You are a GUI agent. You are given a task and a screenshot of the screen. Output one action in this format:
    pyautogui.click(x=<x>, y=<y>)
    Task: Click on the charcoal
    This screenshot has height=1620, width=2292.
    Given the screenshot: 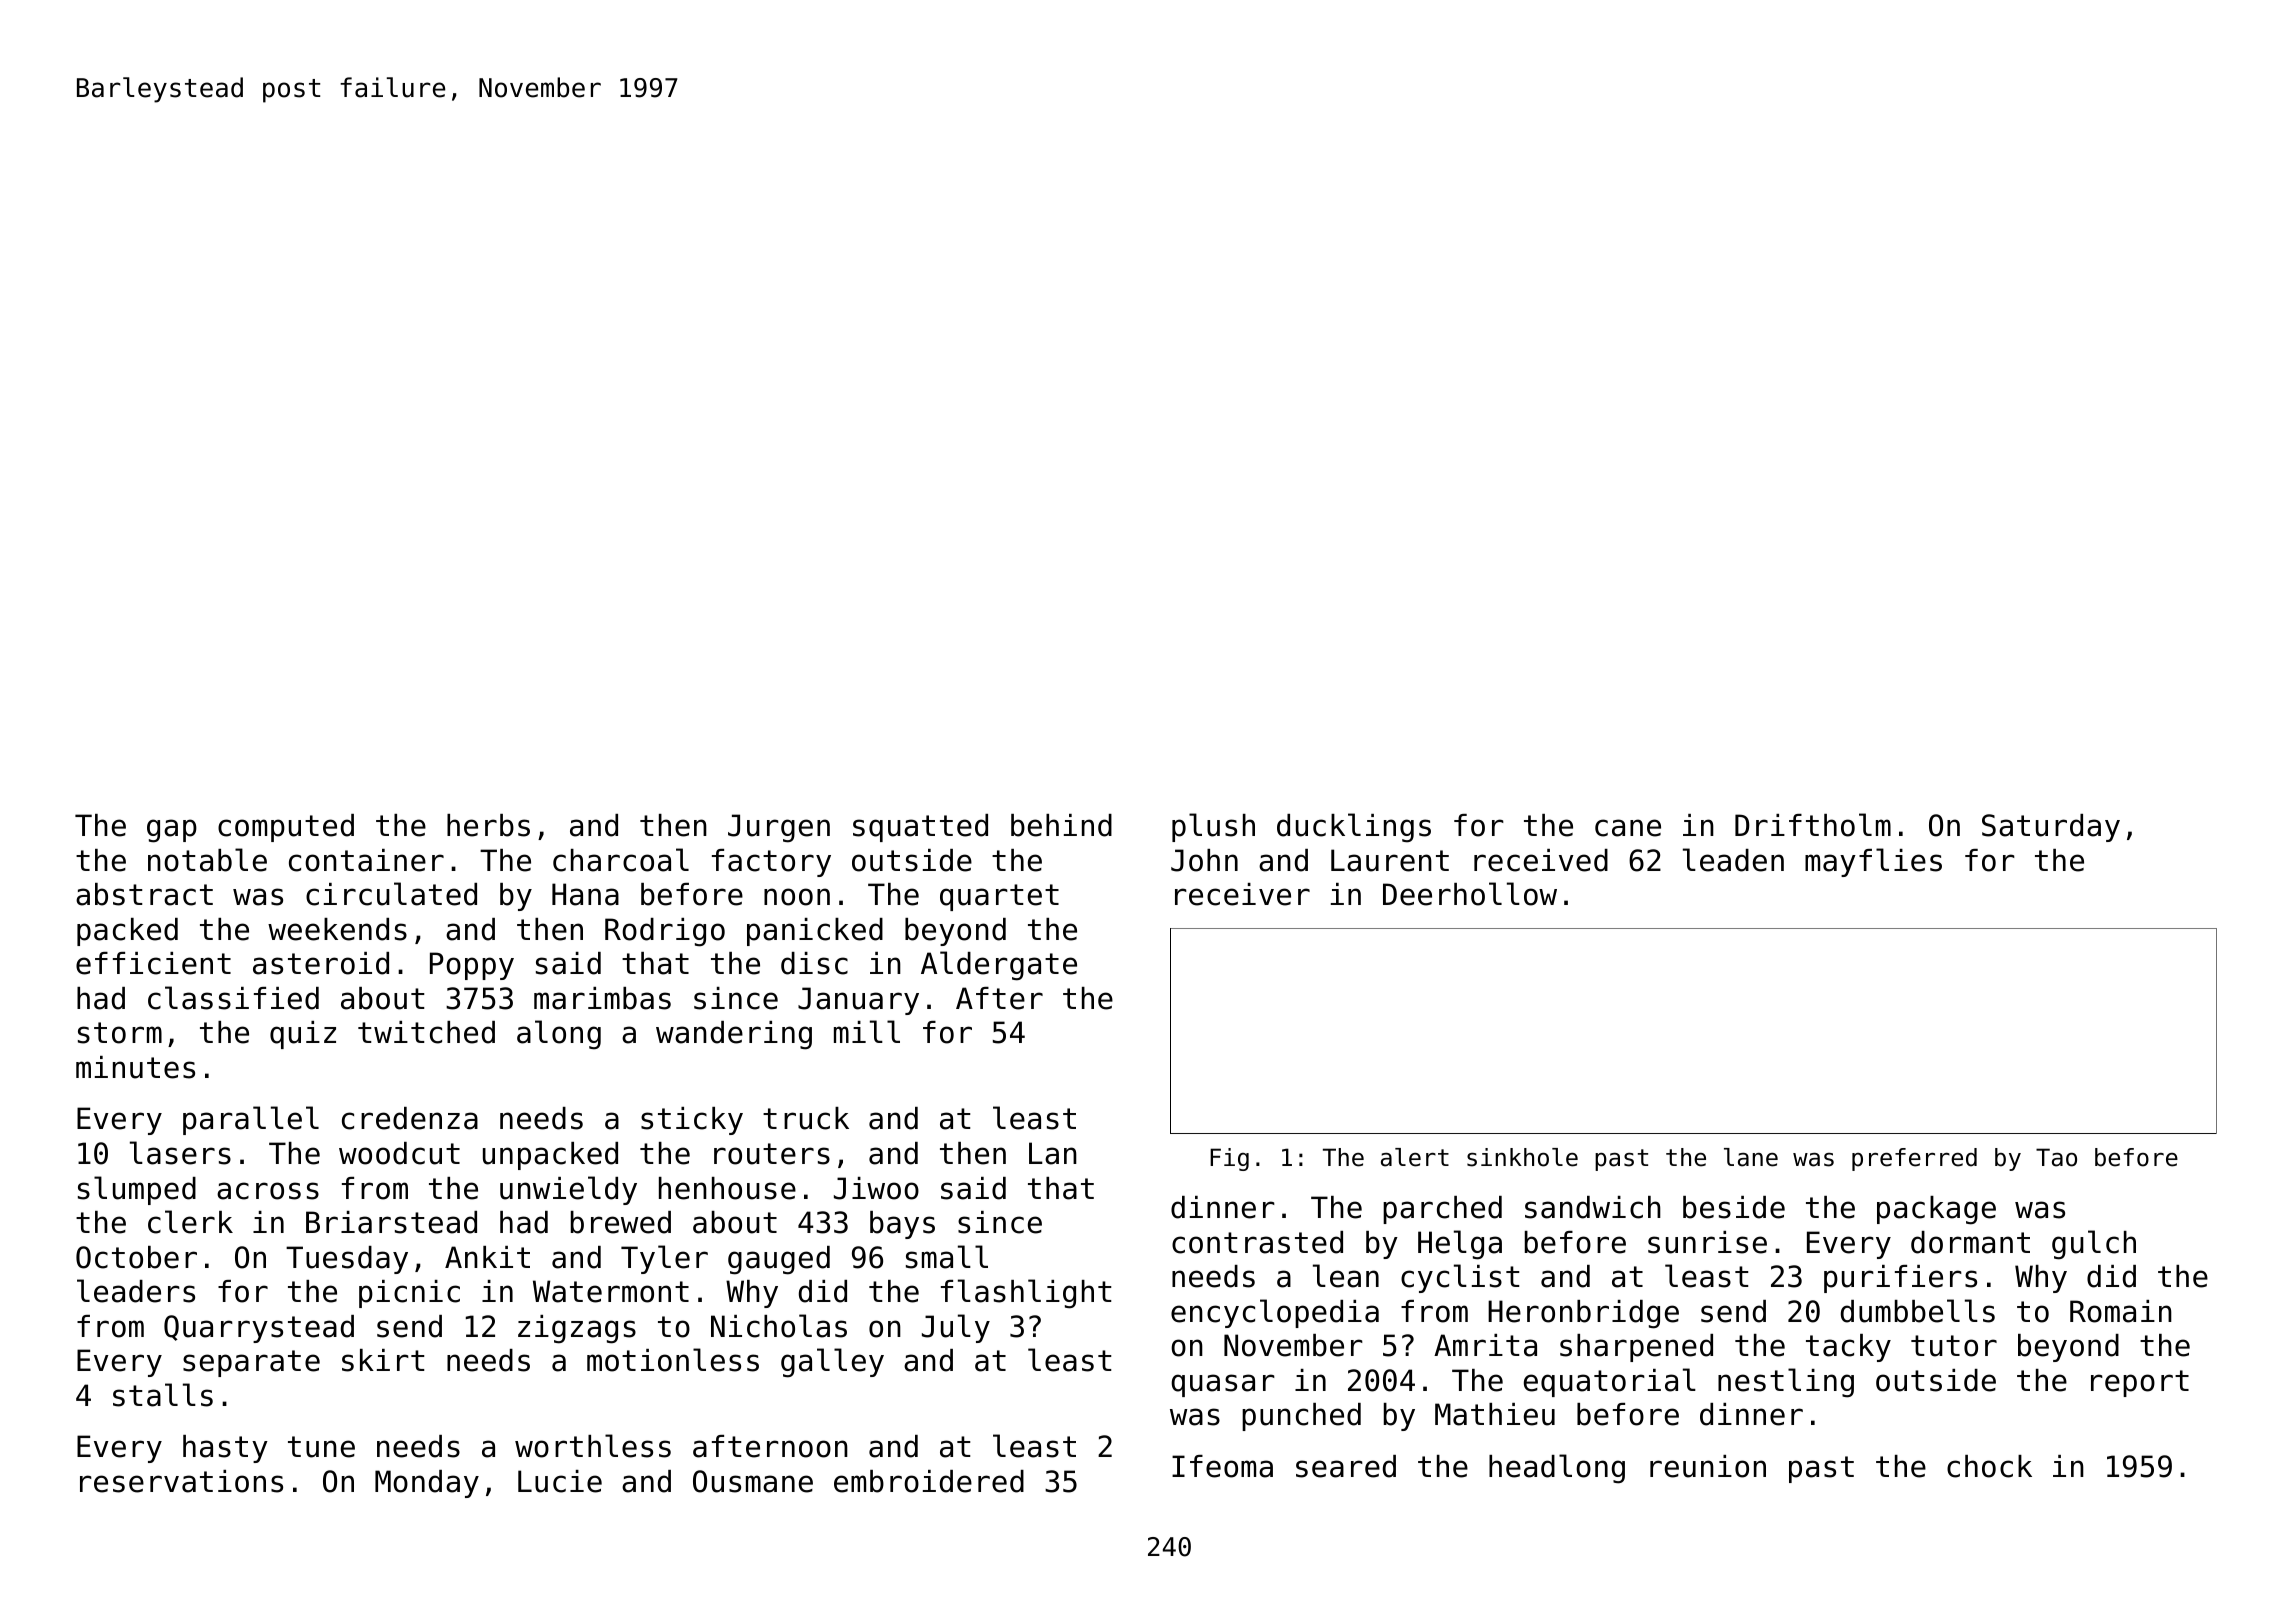 What is the action you would take?
    pyautogui.click(x=621, y=860)
